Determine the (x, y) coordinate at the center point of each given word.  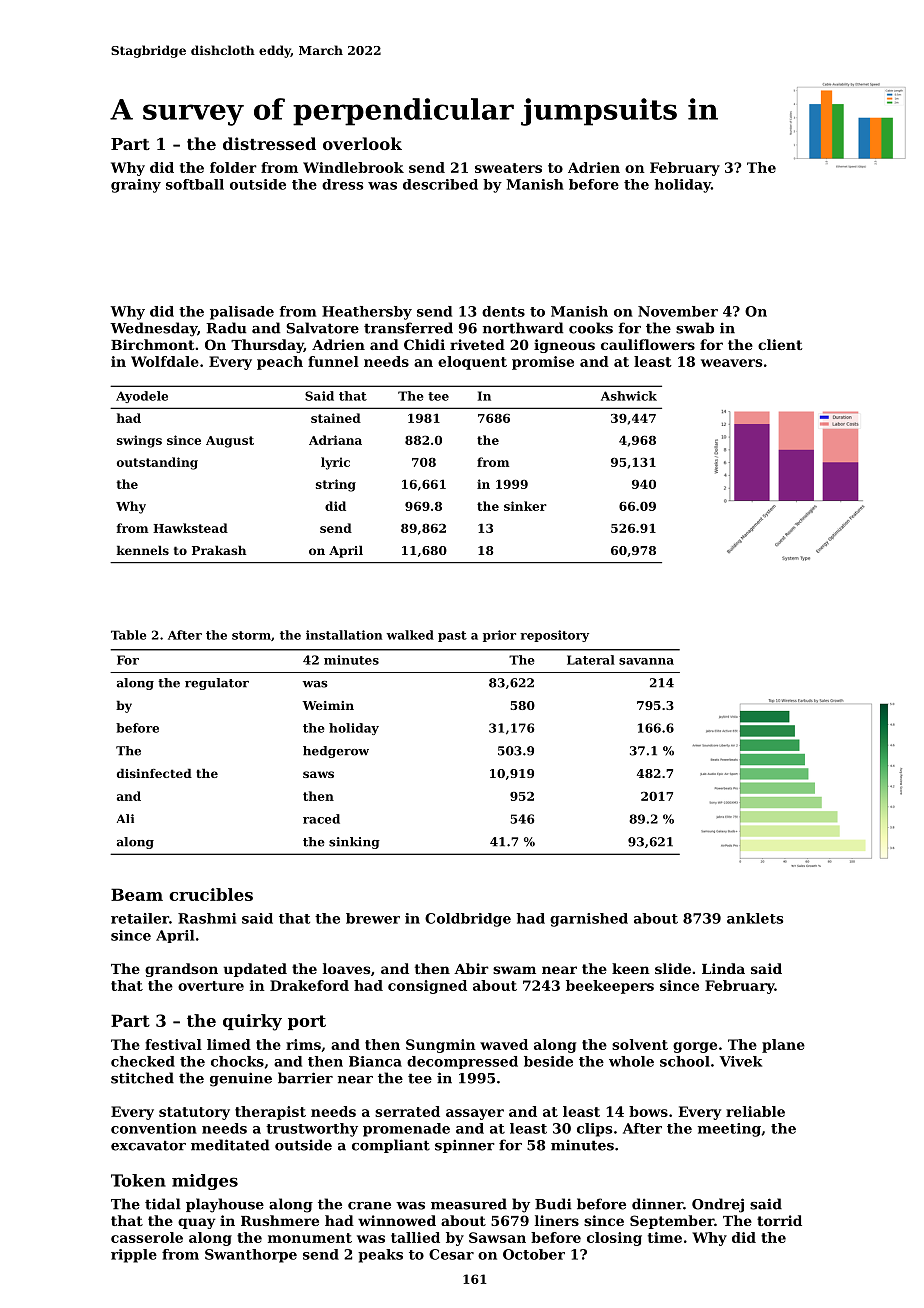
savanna (646, 661)
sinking (354, 843)
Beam (137, 894)
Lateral (591, 660)
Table (128, 635)
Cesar (451, 1254)
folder (233, 167)
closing (614, 1239)
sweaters (508, 168)
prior (499, 636)
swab (695, 328)
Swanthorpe (251, 1256)
